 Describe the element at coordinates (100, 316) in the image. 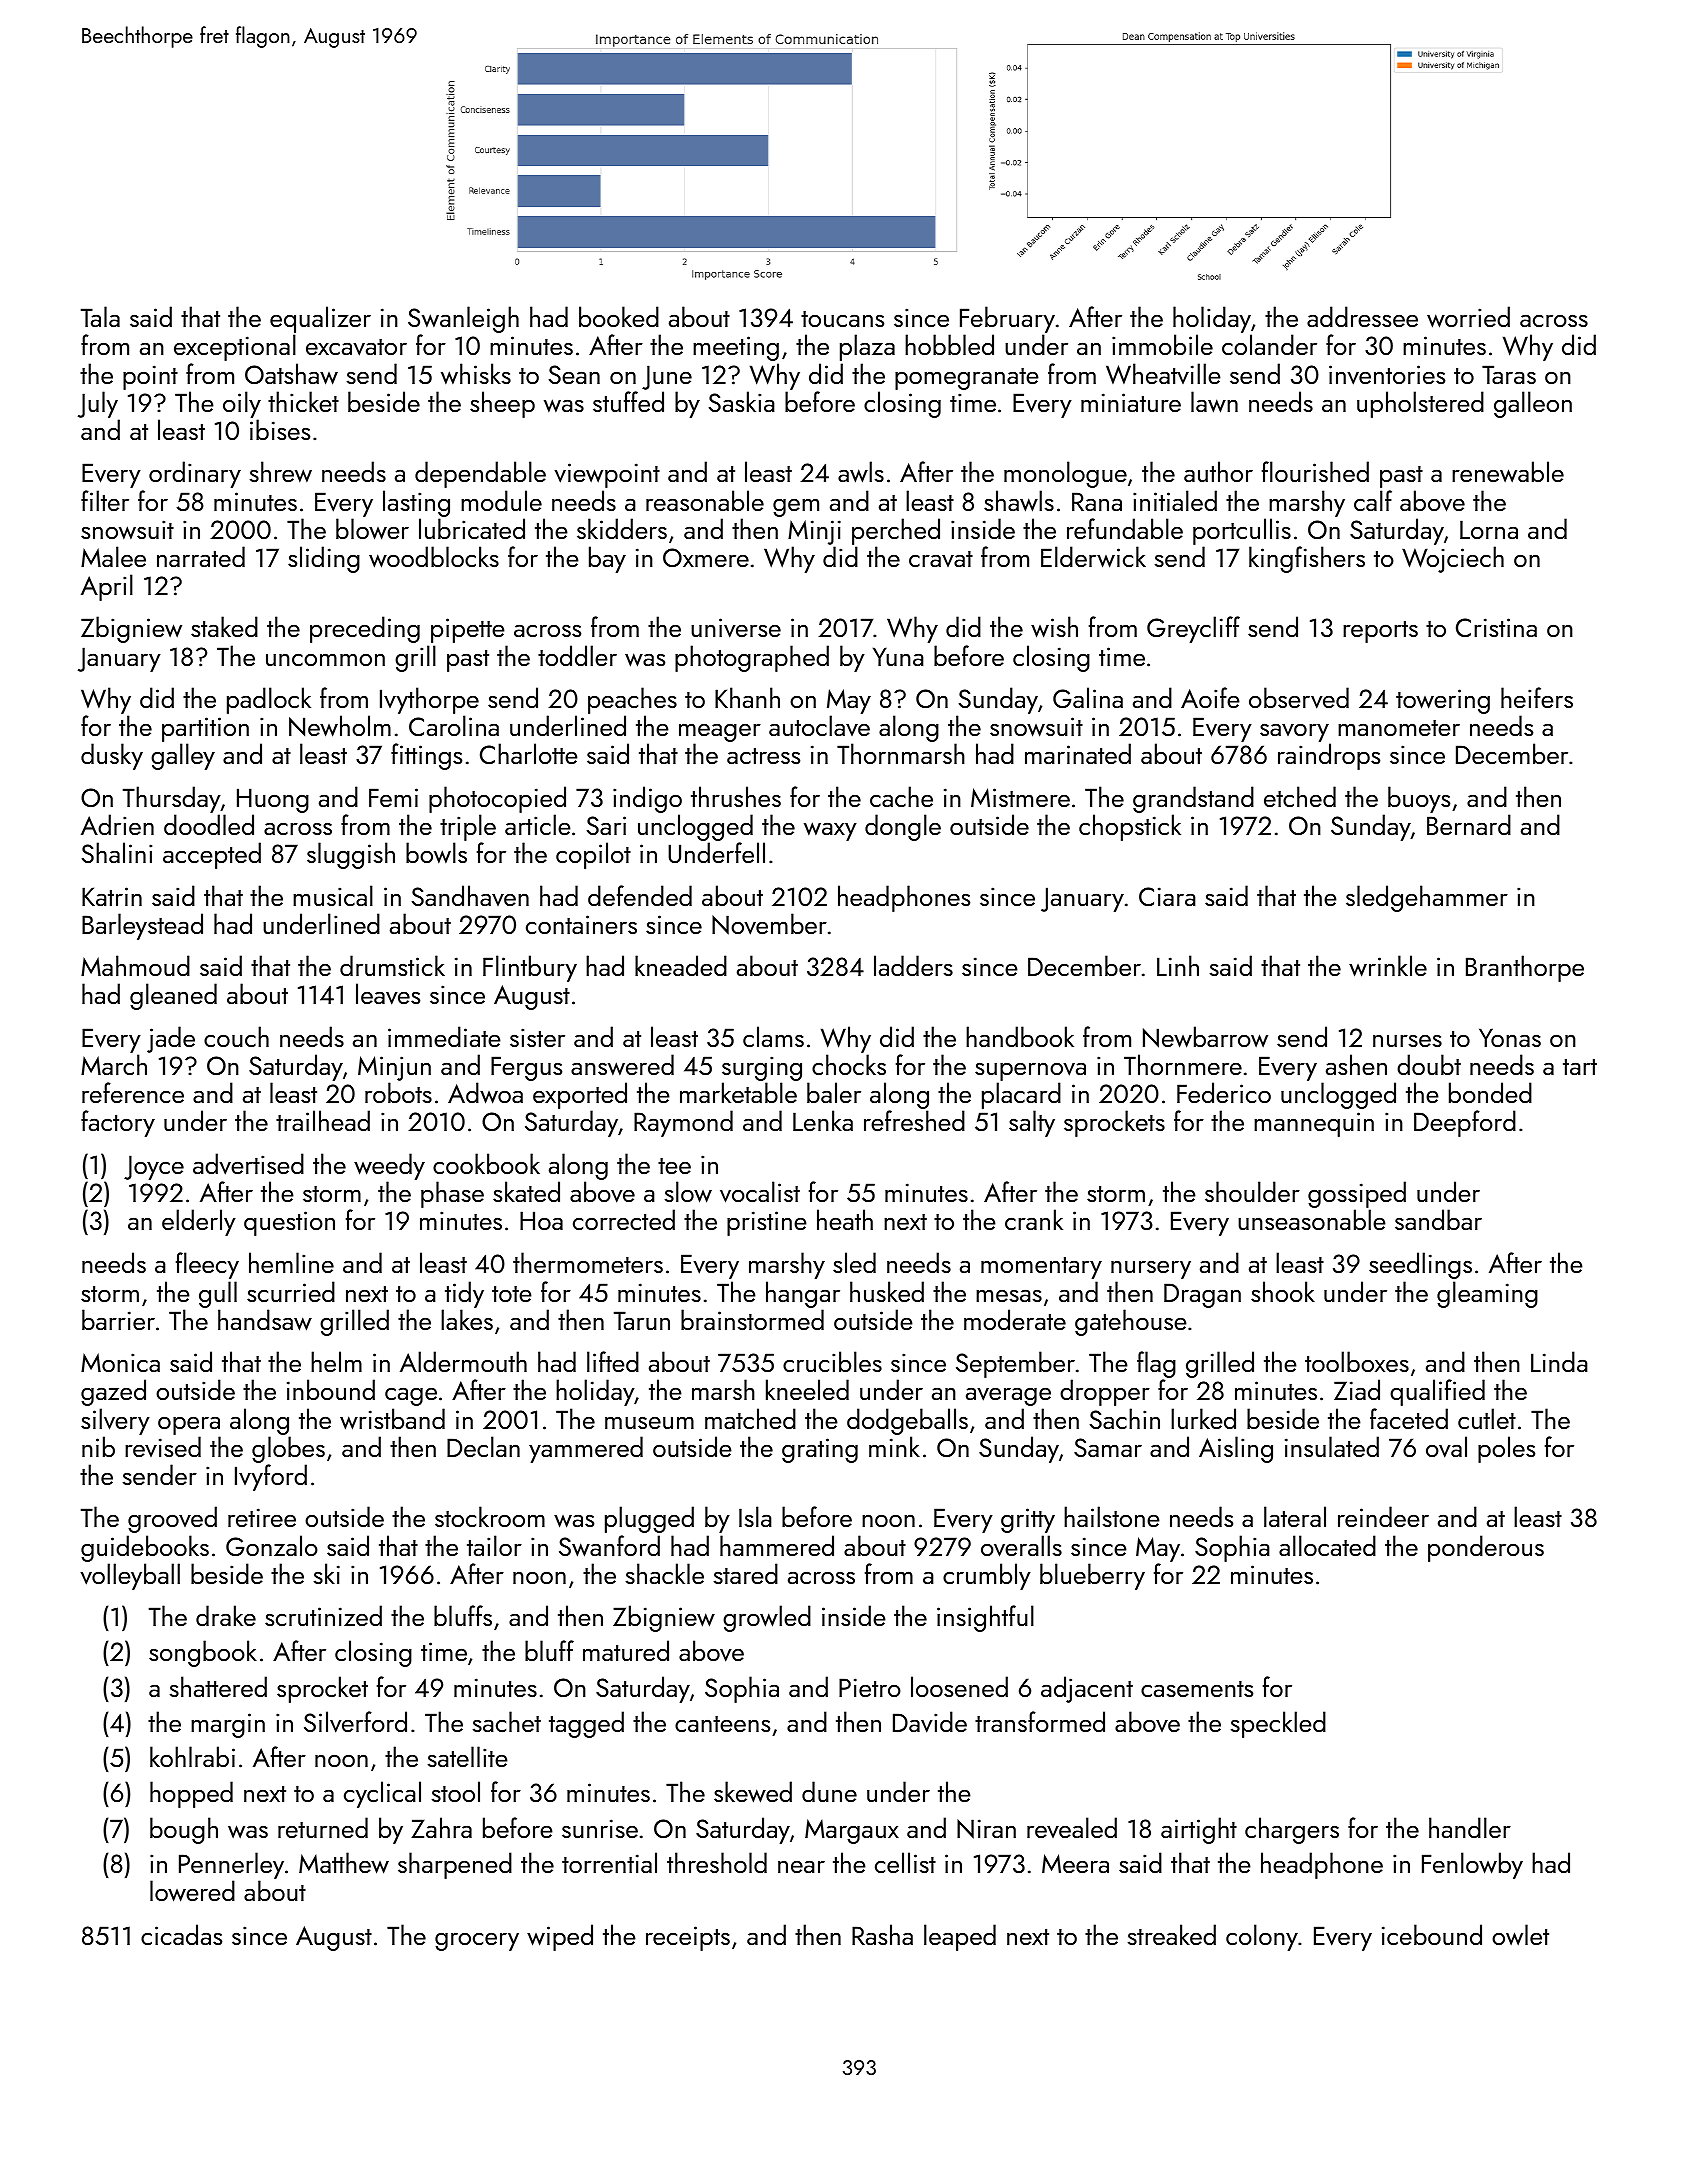

I see `Tala` at that location.
